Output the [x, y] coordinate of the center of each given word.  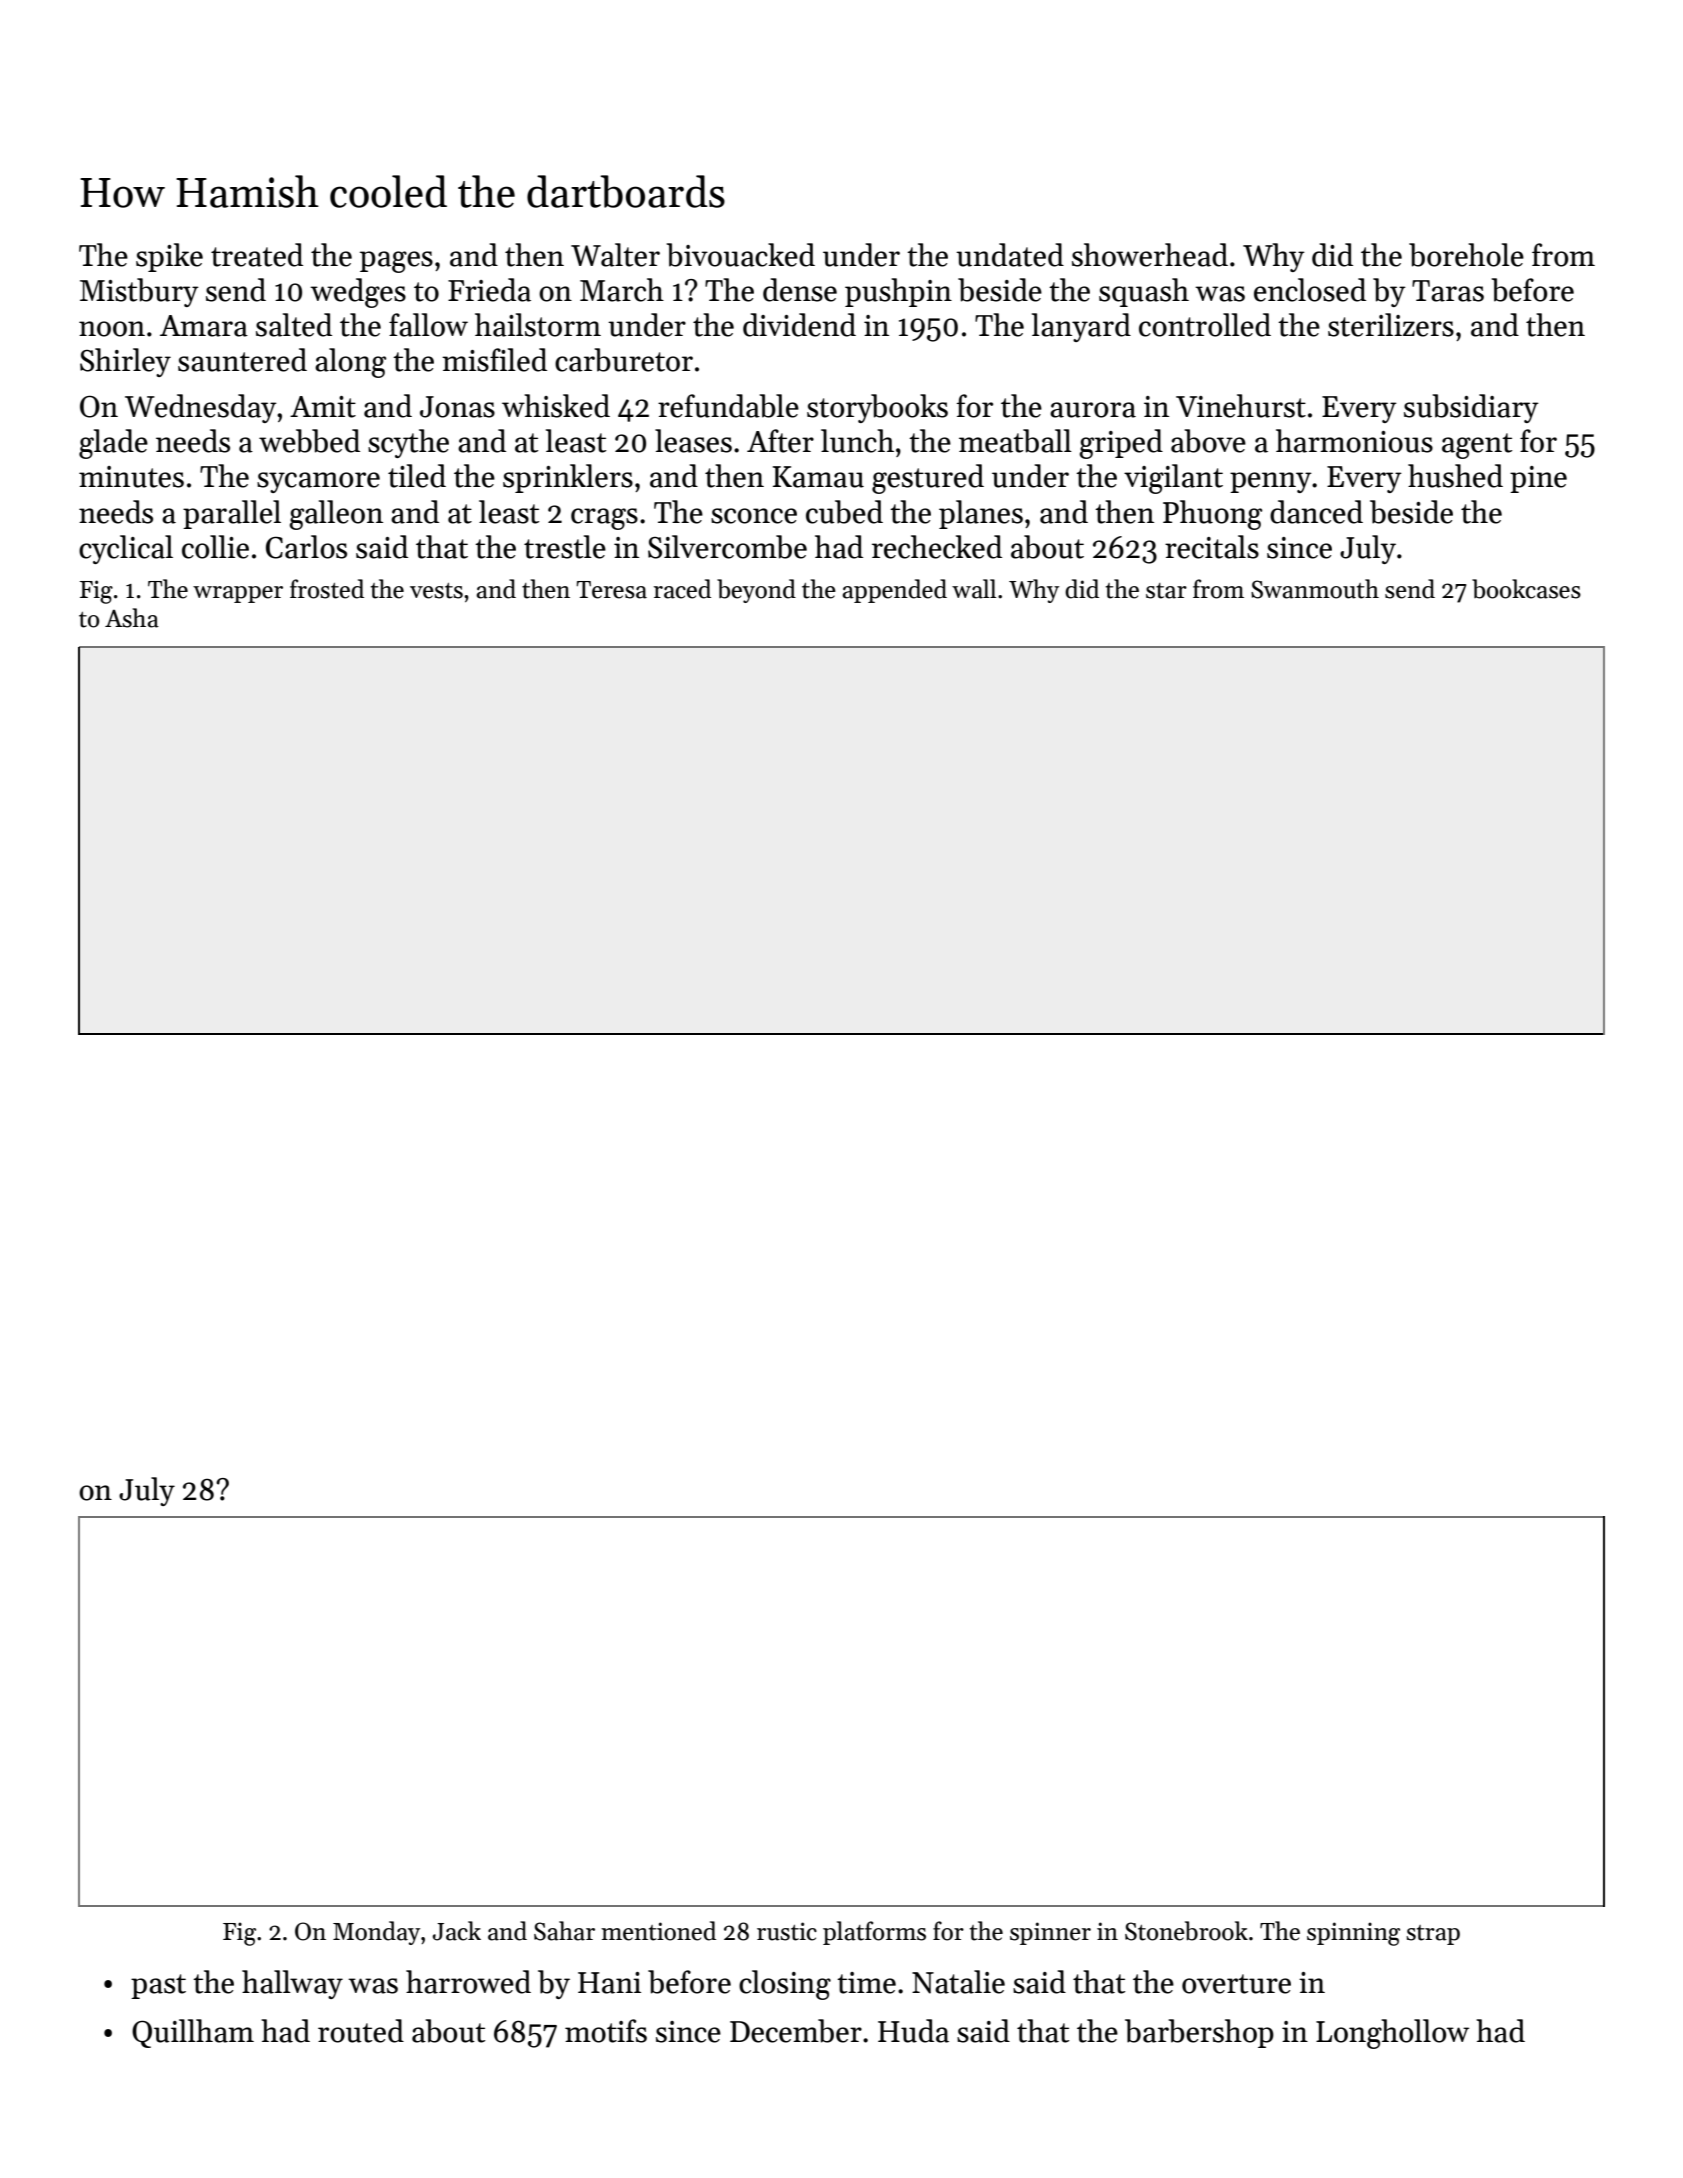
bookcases [1526, 589]
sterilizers [1391, 325]
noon [112, 329]
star [1166, 591]
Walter [615, 255]
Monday [376, 1933]
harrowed [468, 1982]
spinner [1050, 1933]
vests [436, 591]
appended [894, 591]
